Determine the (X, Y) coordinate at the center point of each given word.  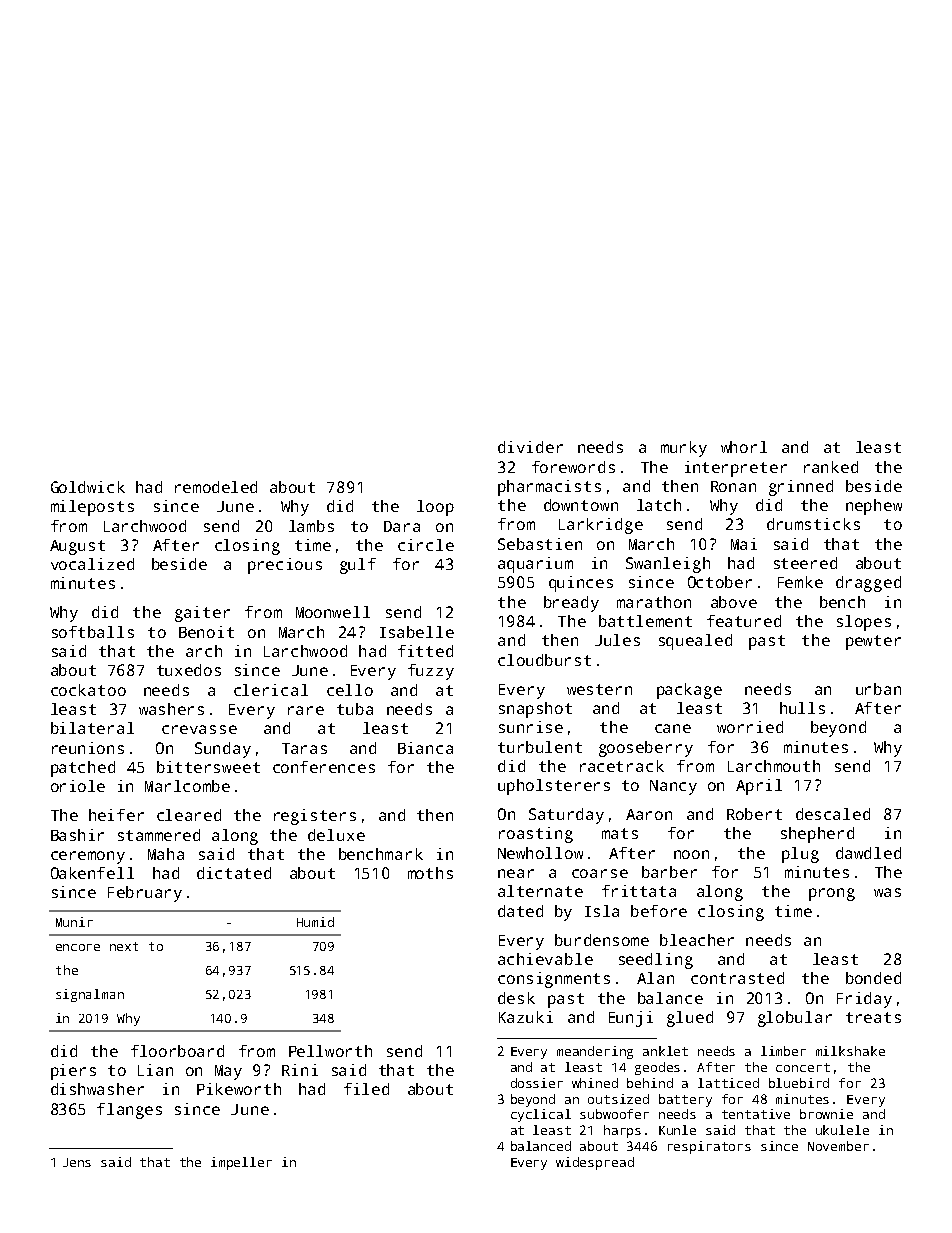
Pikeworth (239, 1089)
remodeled (216, 487)
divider (530, 447)
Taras (304, 748)
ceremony (88, 857)
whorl (744, 447)
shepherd (817, 835)
